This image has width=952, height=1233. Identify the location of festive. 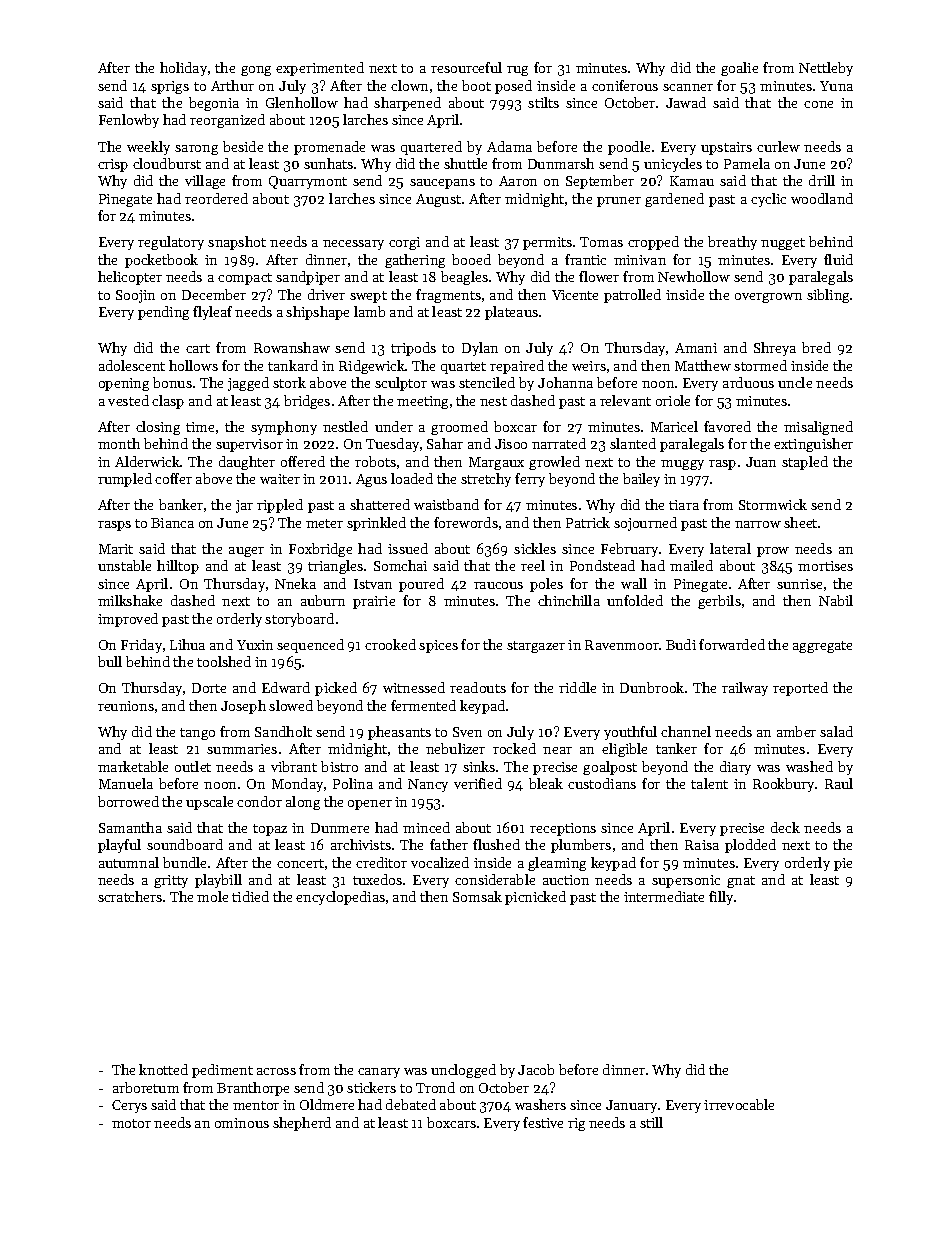
(543, 1122).
